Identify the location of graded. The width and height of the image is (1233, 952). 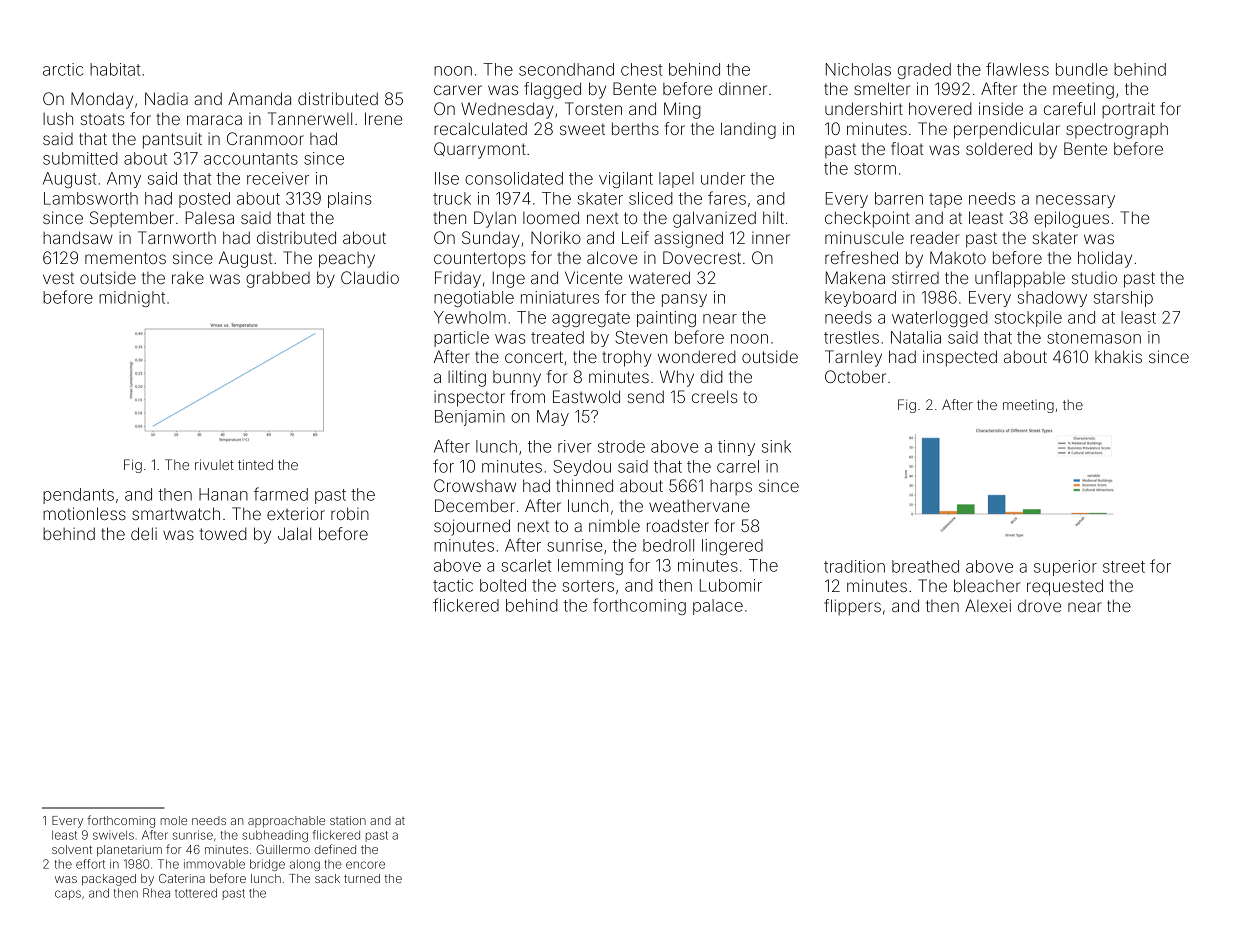
(924, 71).
